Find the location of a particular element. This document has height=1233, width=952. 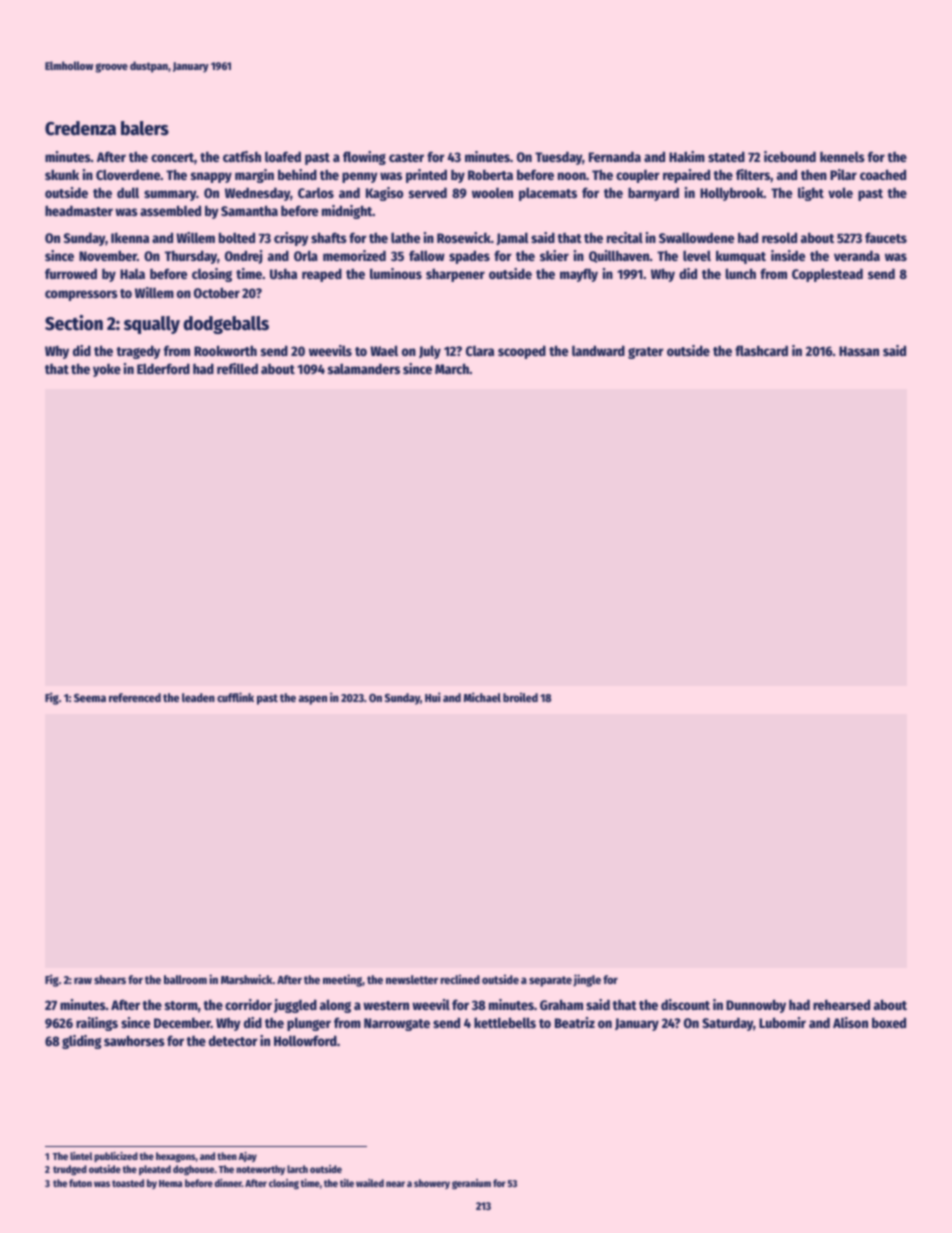

Tuesday is located at coordinates (558, 158).
